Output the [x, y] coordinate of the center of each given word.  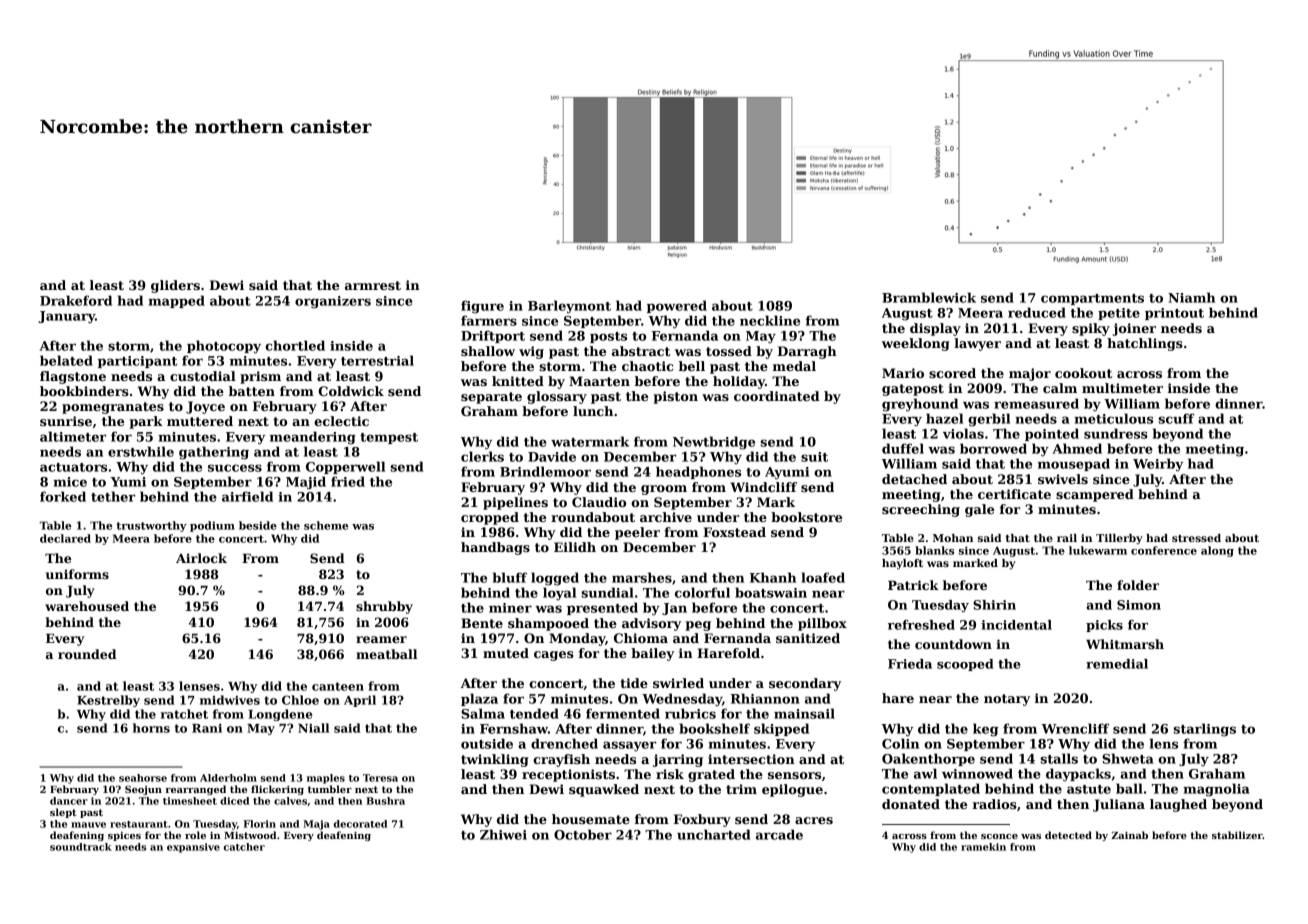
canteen [338, 686]
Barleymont [569, 307]
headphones [698, 472]
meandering [313, 438]
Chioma [641, 638]
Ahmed [1077, 448]
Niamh [1191, 297]
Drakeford [76, 300]
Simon [1139, 605]
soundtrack [81, 847]
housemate [591, 819]
